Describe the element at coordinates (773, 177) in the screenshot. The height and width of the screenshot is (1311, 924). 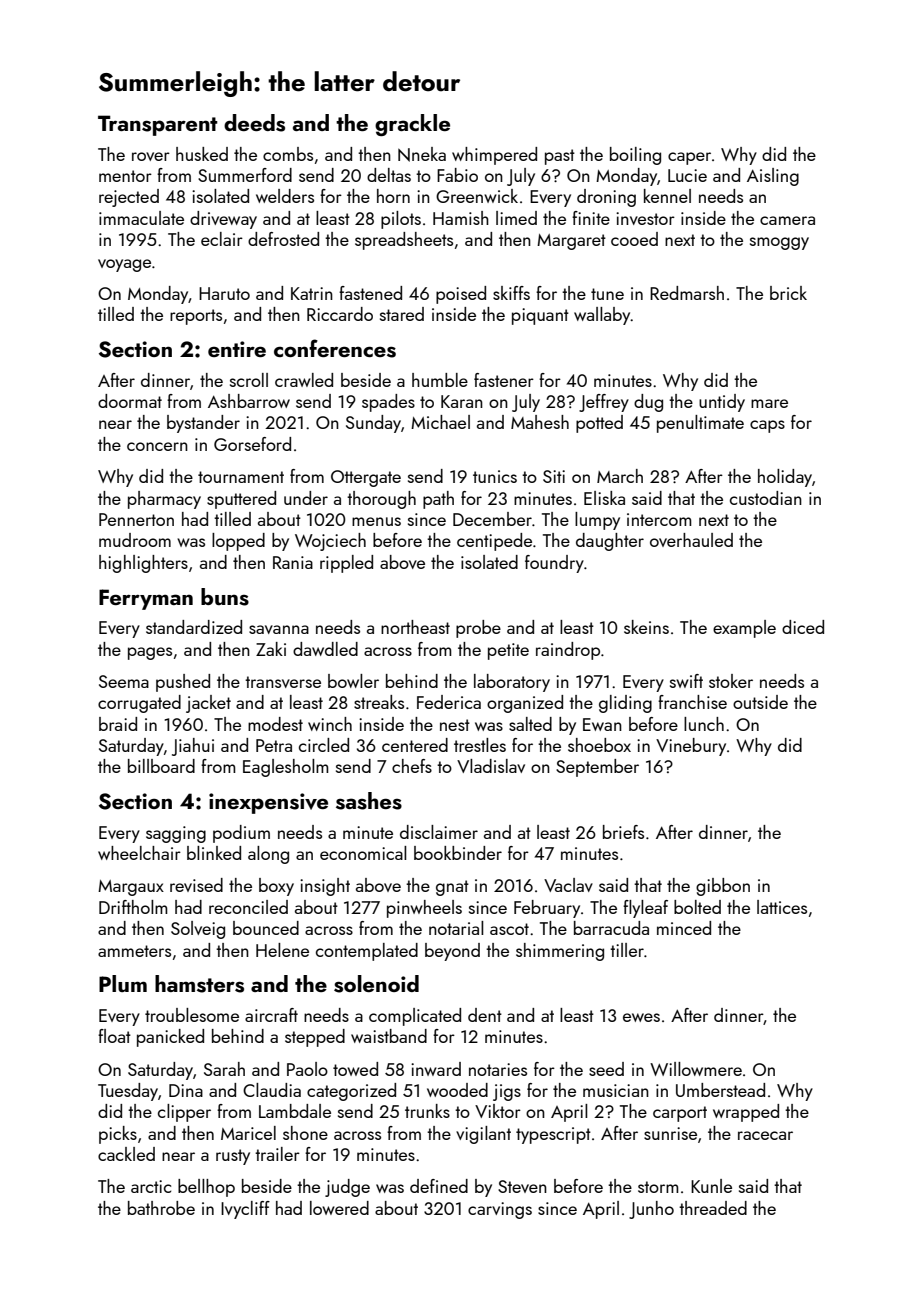
I see `Aisling` at that location.
